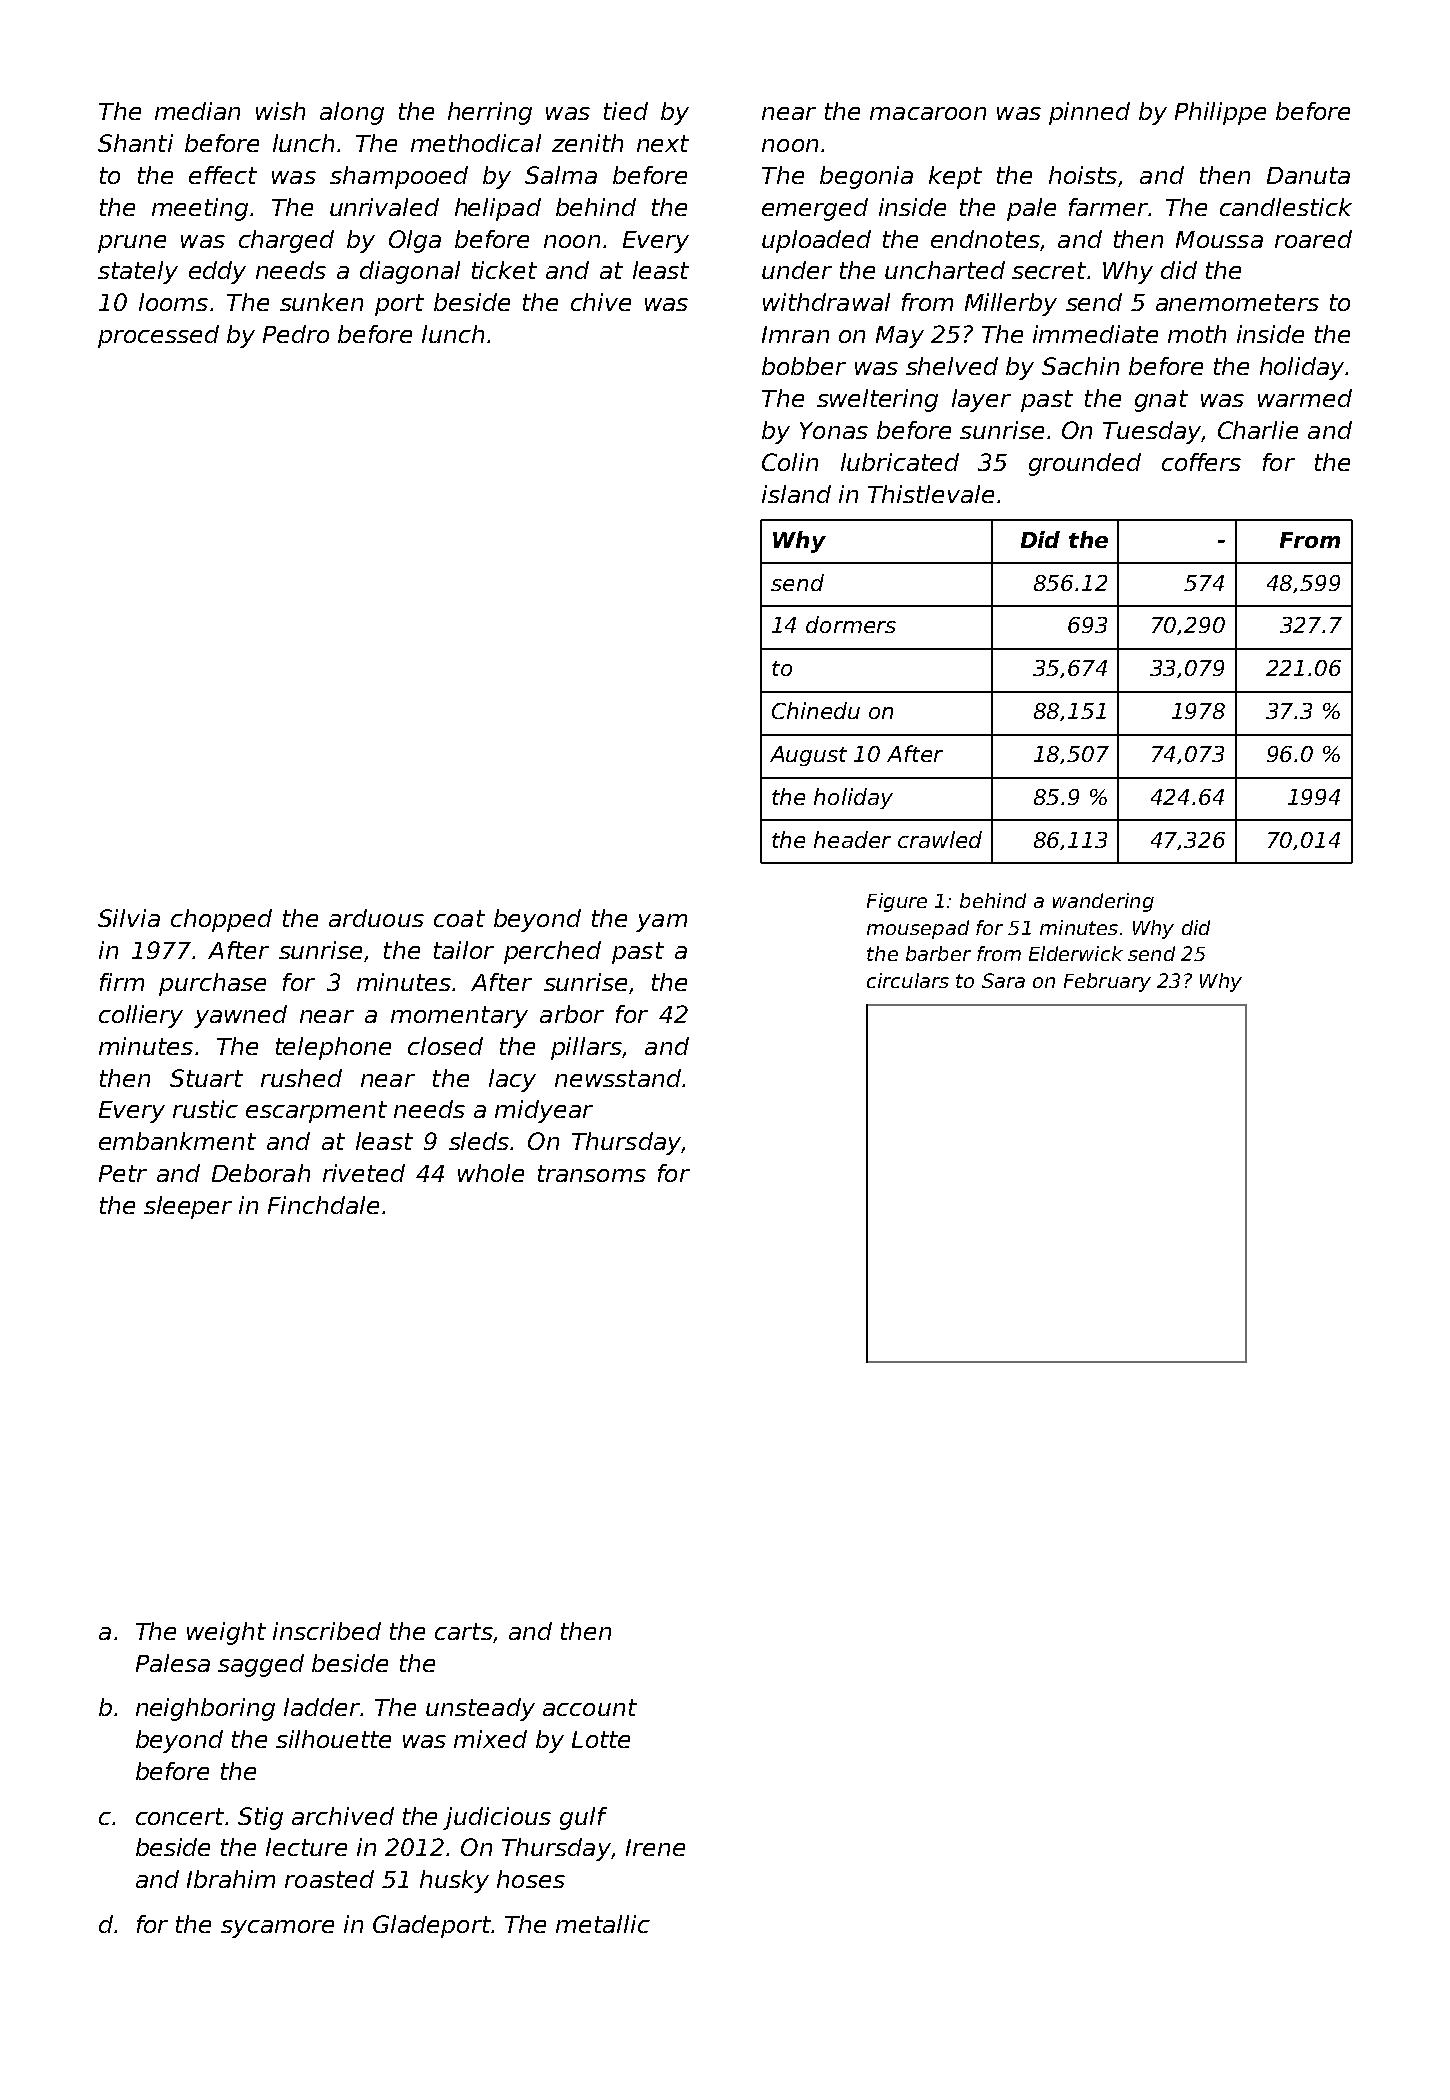 Image resolution: width=1450 pixels, height=2100 pixels. I want to click on sleeper, so click(188, 1207).
